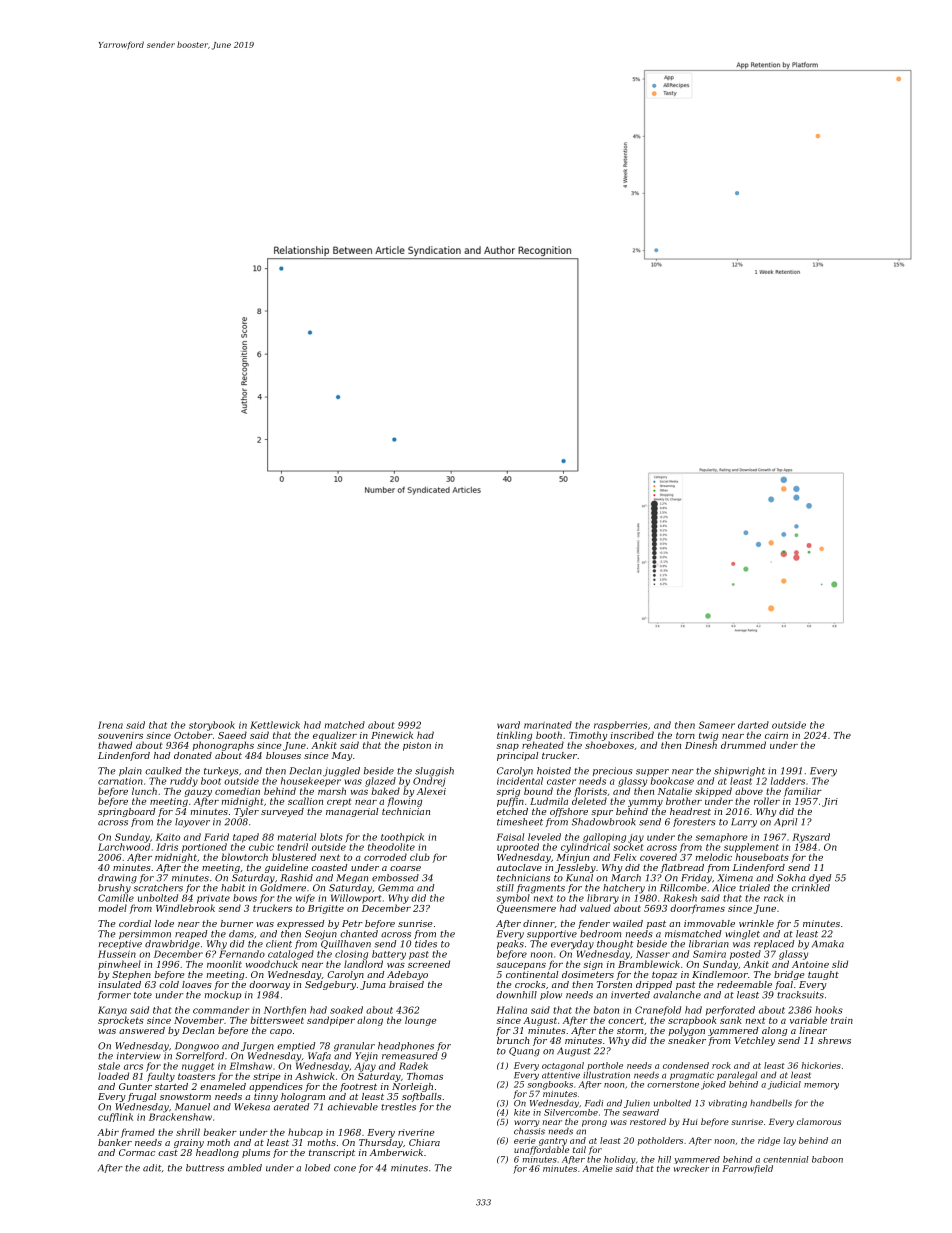 This screenshot has height=1233, width=952. Describe the element at coordinates (788, 781) in the screenshot. I see `ladders` at that location.
